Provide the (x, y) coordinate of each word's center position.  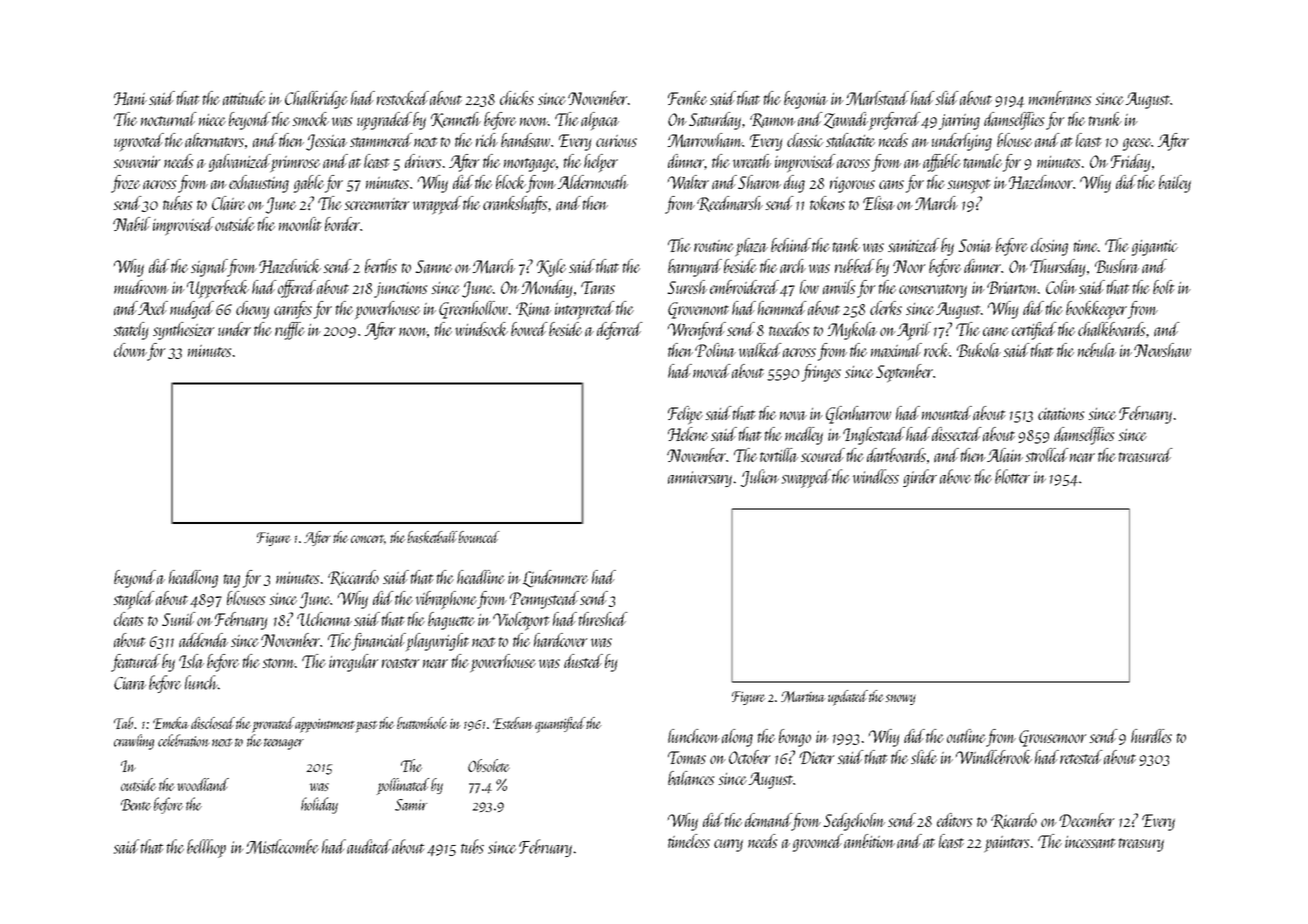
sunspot (969, 186)
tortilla (779, 455)
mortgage (530, 165)
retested (1081, 757)
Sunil (179, 619)
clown (130, 350)
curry (728, 845)
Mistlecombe (282, 846)
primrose (295, 164)
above (955, 476)
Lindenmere (555, 579)
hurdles (1151, 736)
